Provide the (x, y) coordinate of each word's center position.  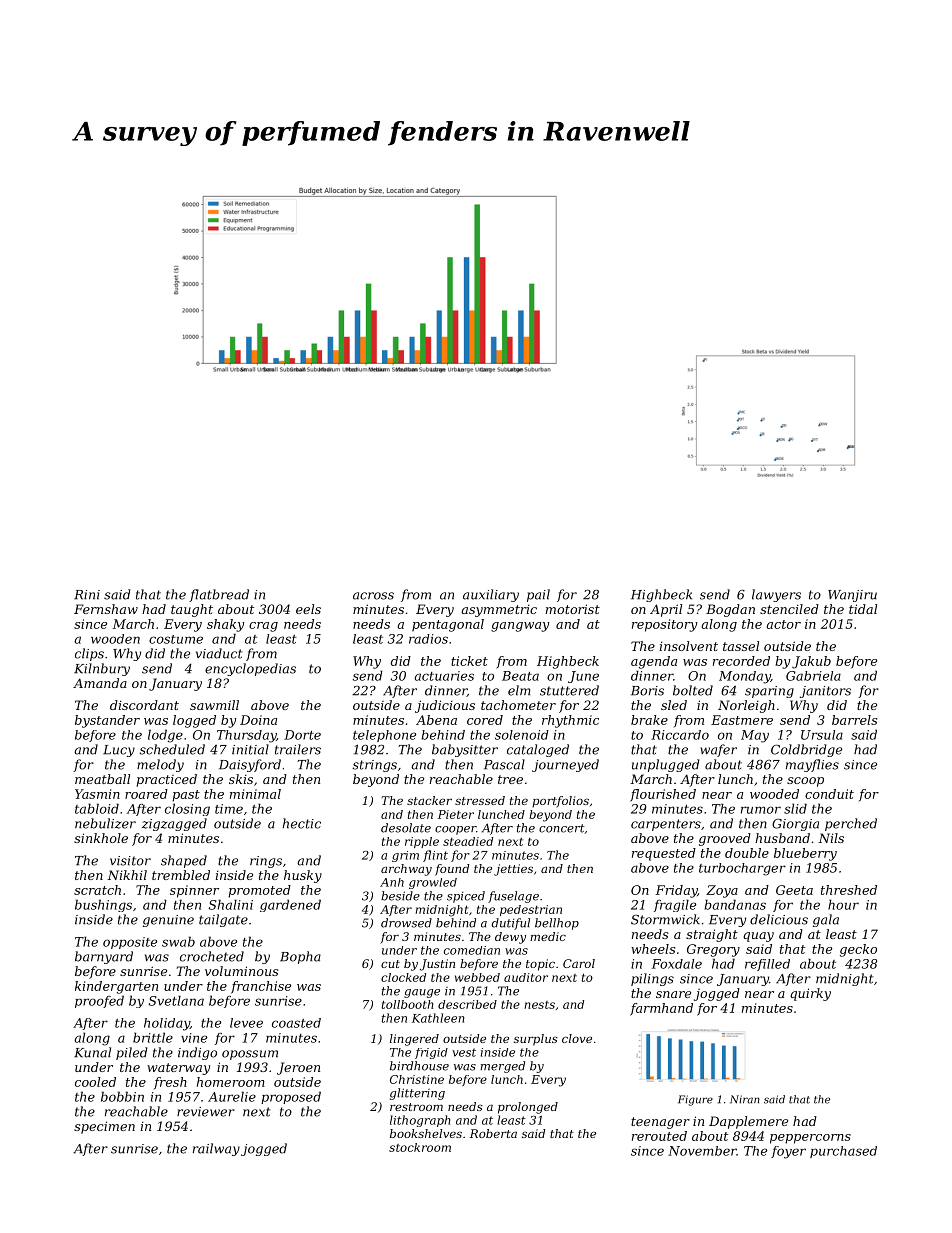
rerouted (659, 1136)
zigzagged (174, 824)
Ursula (822, 735)
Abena (436, 720)
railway (216, 1149)
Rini (87, 595)
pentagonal (448, 625)
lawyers (776, 595)
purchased (843, 1152)
